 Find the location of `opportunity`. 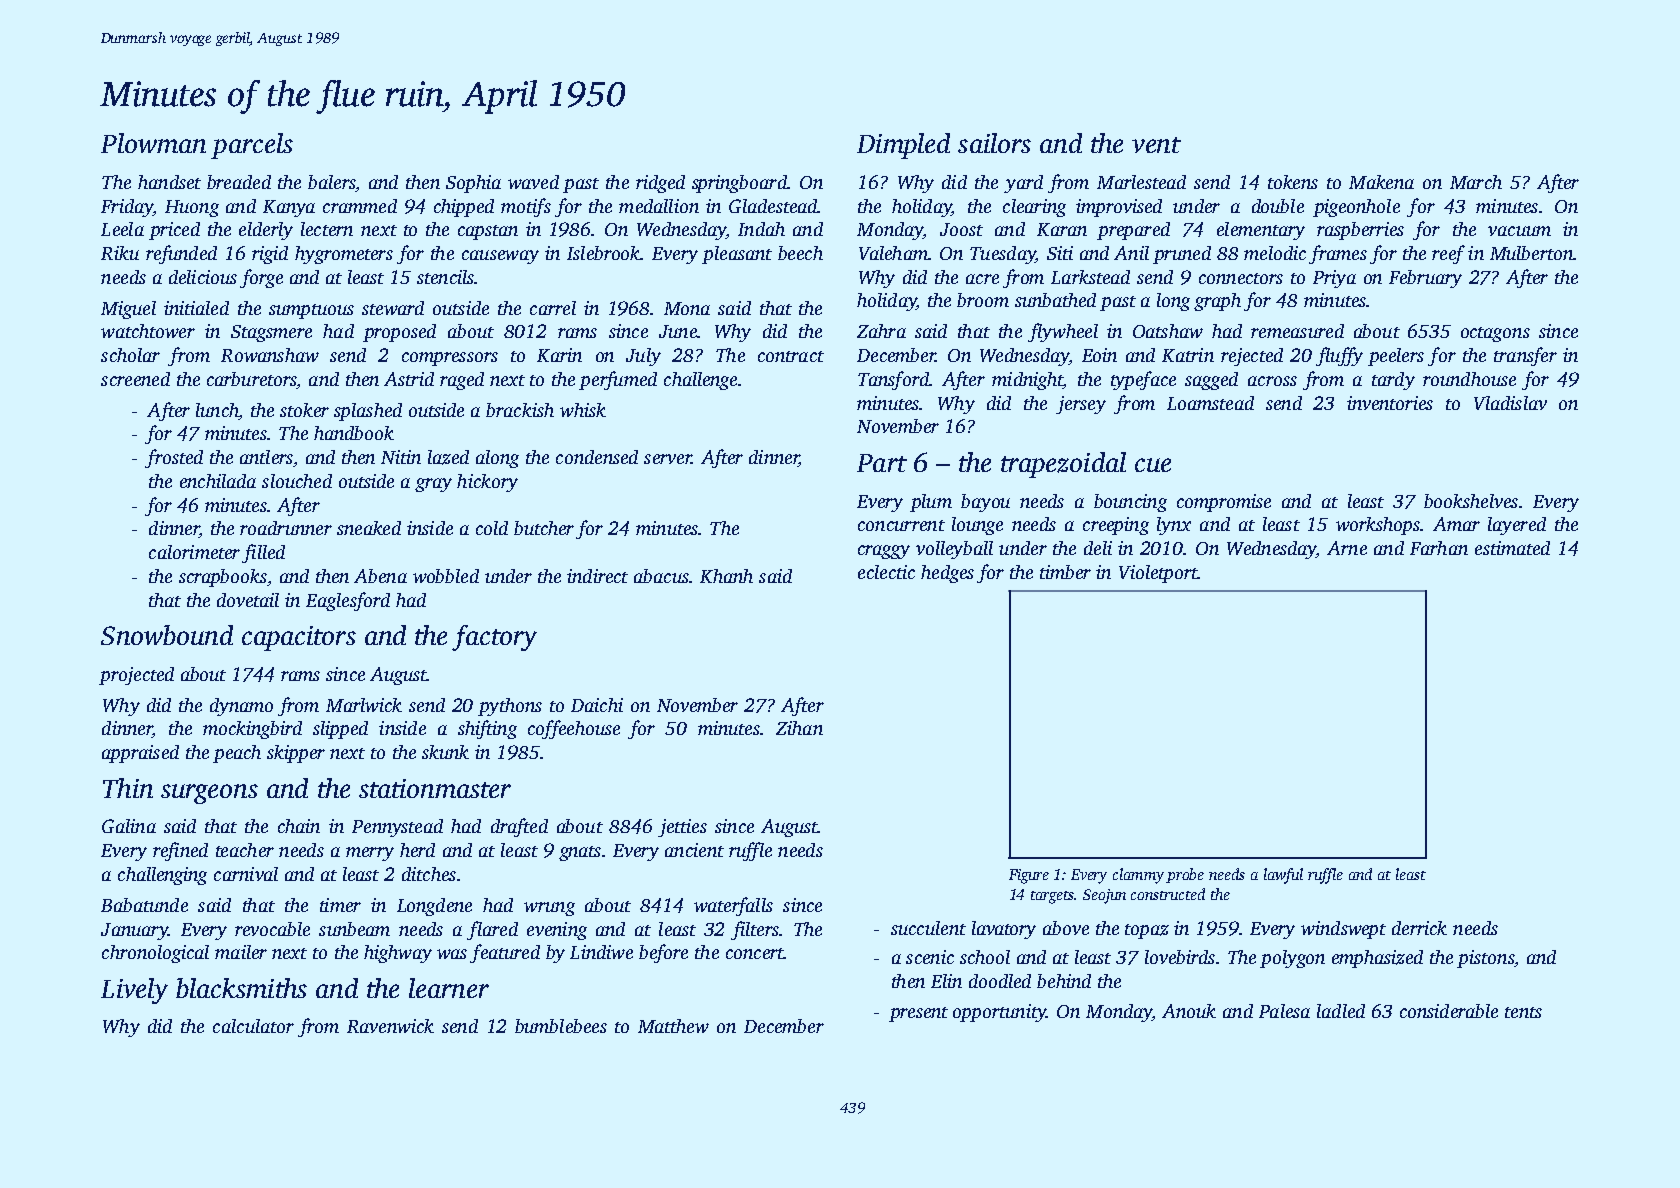

opportunity is located at coordinates (999, 1013).
